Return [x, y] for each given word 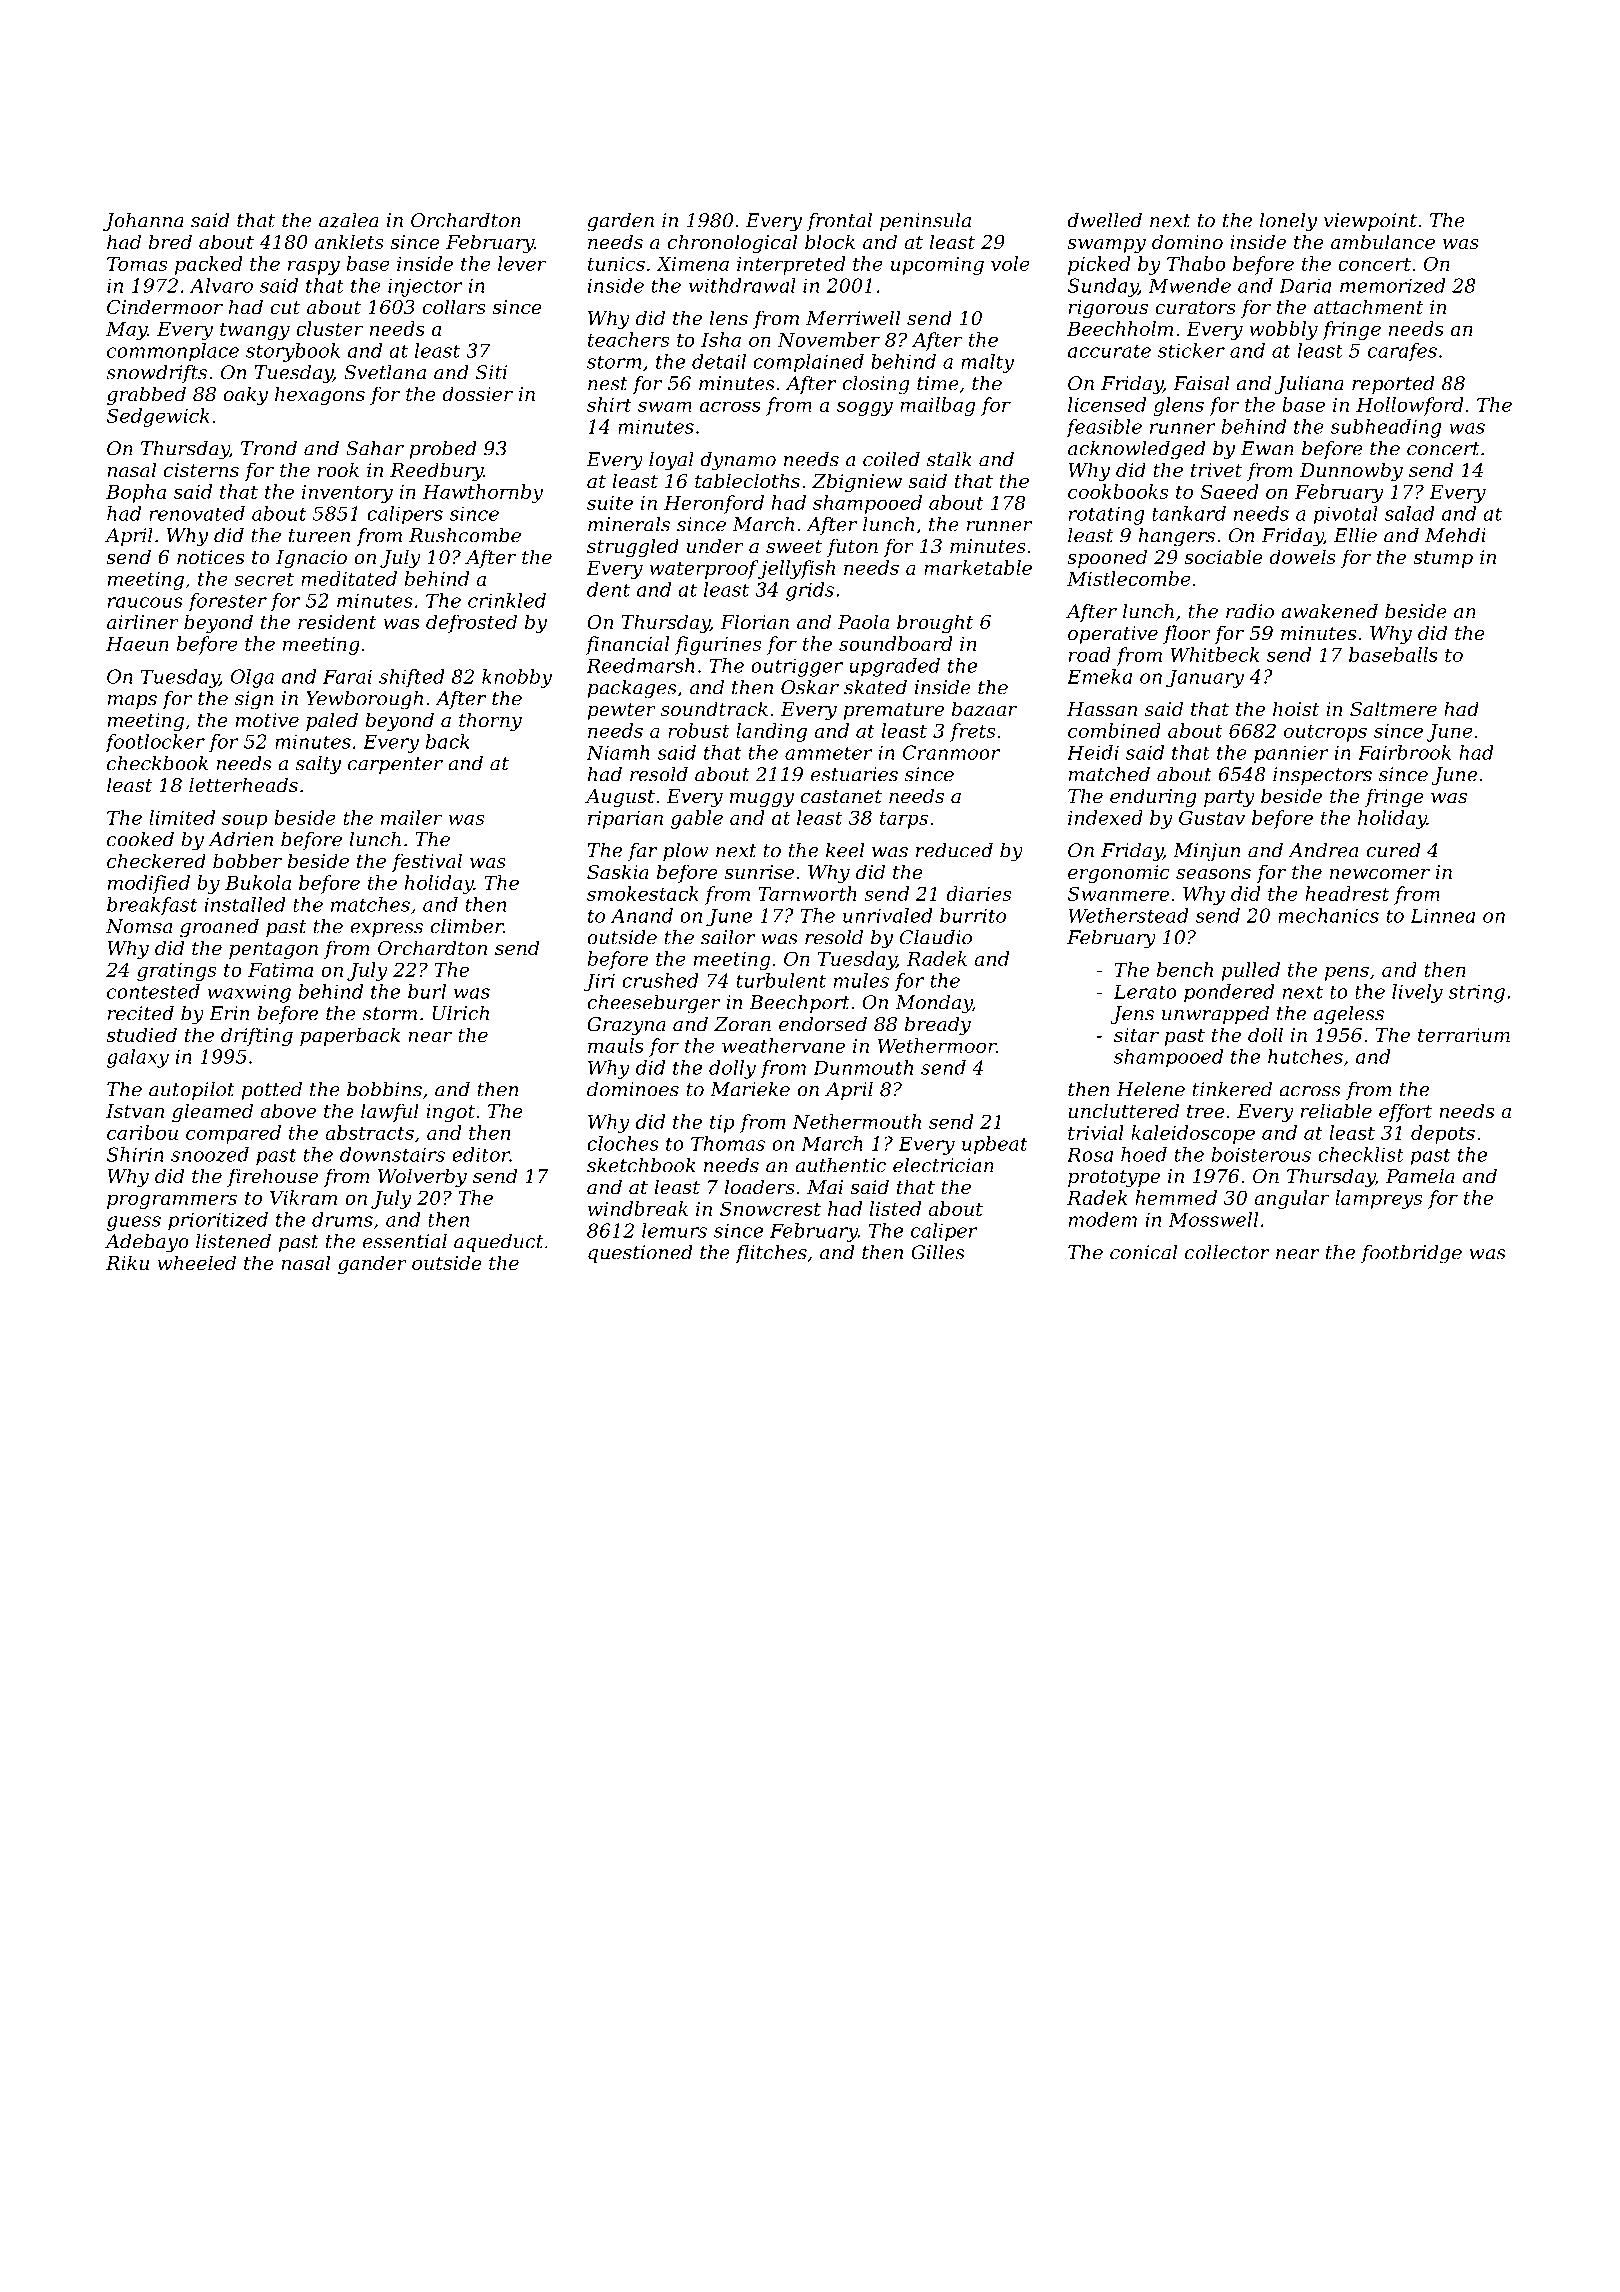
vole [1010, 263]
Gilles [938, 1252]
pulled [1250, 971]
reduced [954, 850]
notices [210, 557]
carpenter [395, 765]
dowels [1302, 556]
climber [467, 926]
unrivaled [888, 915]
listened [233, 1241]
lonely [1288, 222]
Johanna [143, 222]
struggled [633, 547]
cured [1393, 850]
